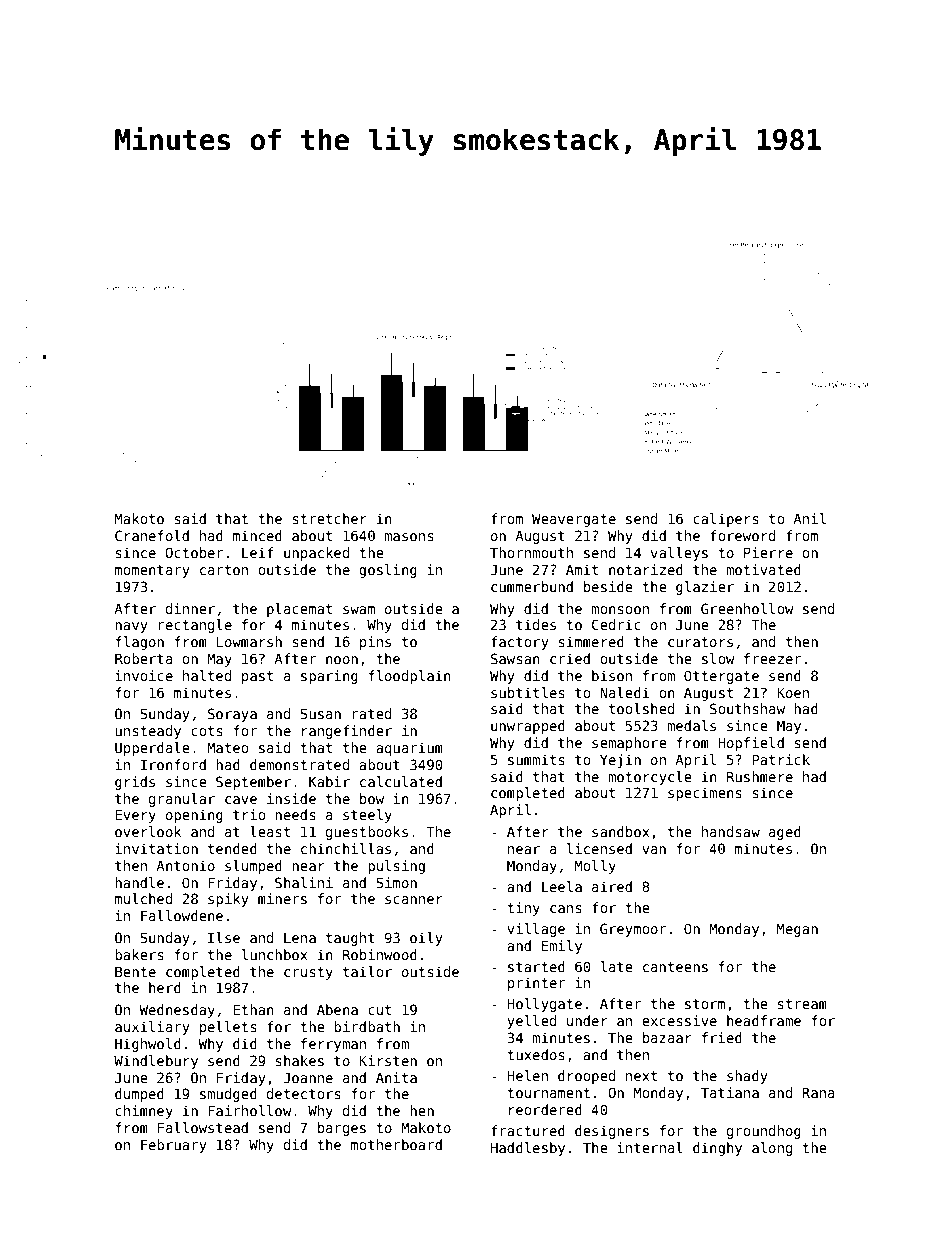 The width and height of the screenshot is (952, 1233). Describe the element at coordinates (148, 1045) in the screenshot. I see `Highwold` at that location.
